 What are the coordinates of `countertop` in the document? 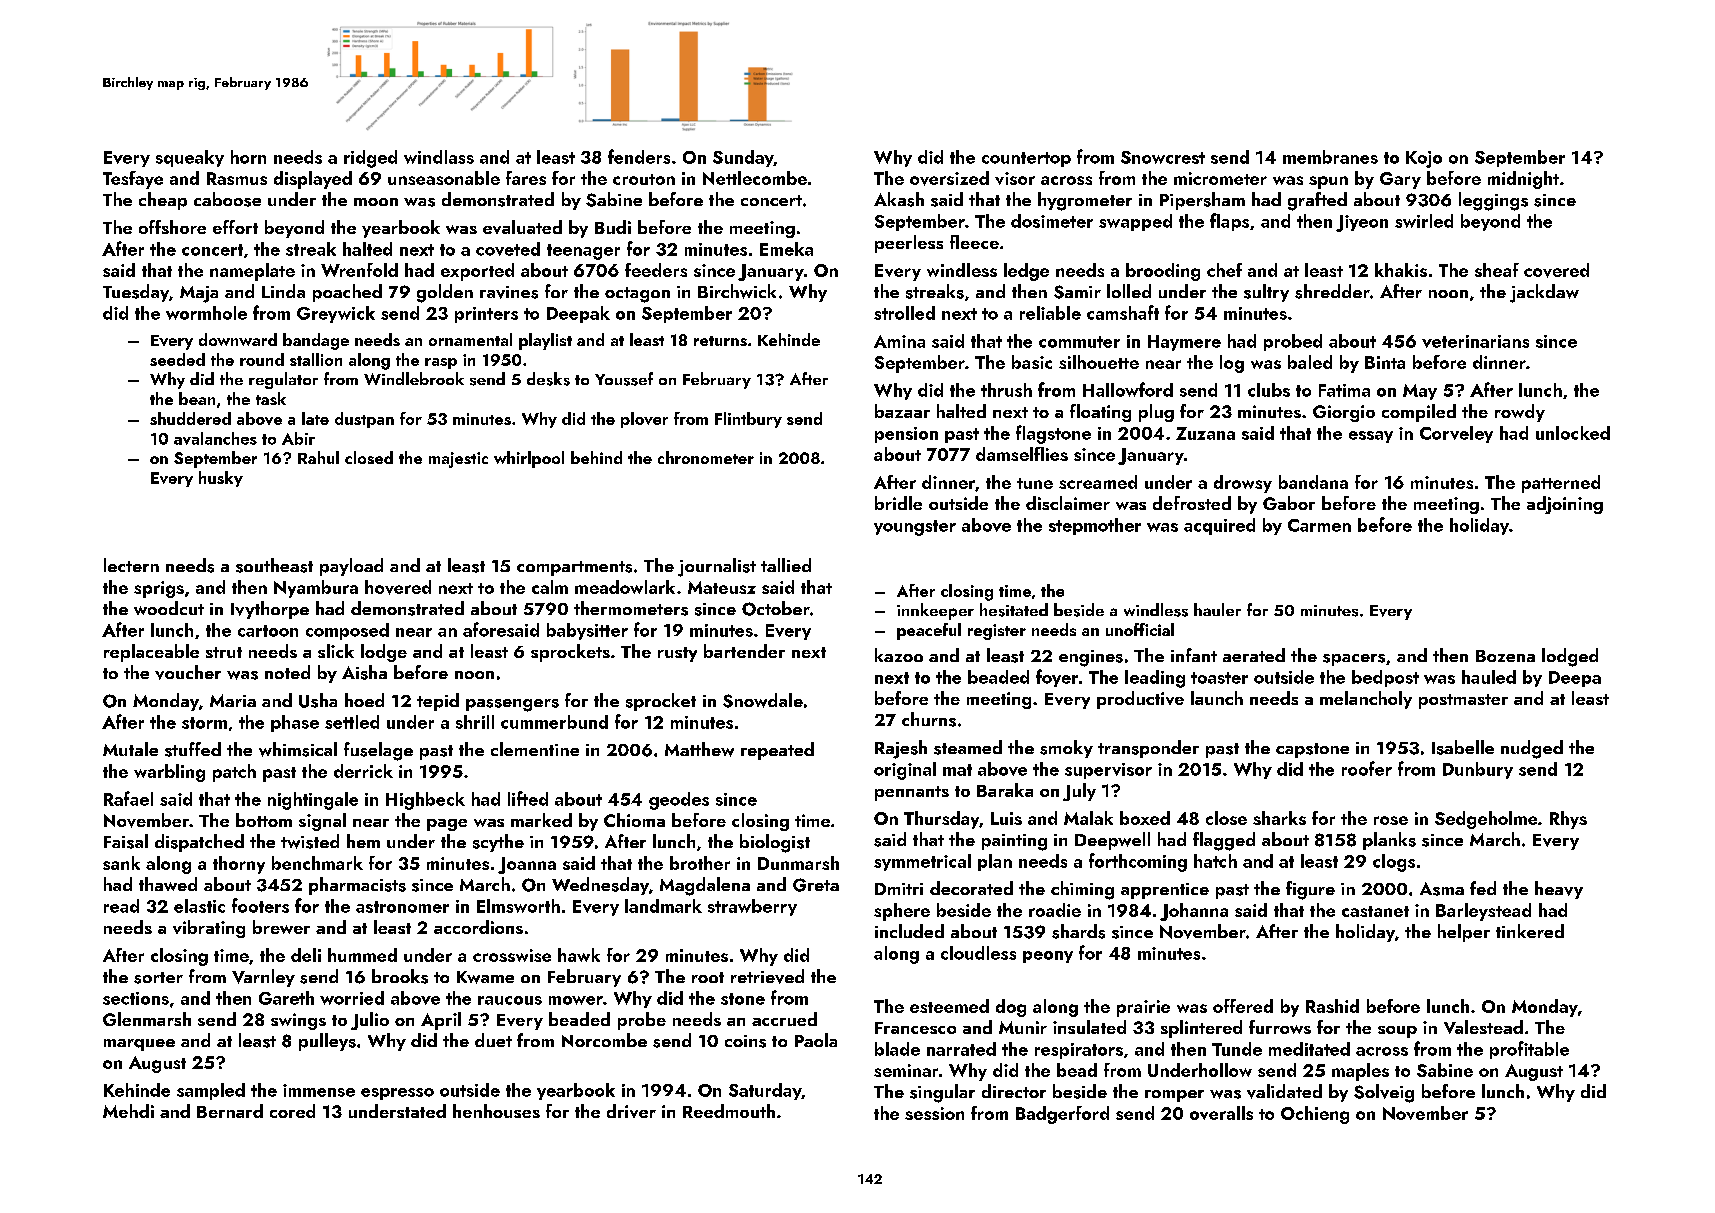 It's located at (1026, 159).
